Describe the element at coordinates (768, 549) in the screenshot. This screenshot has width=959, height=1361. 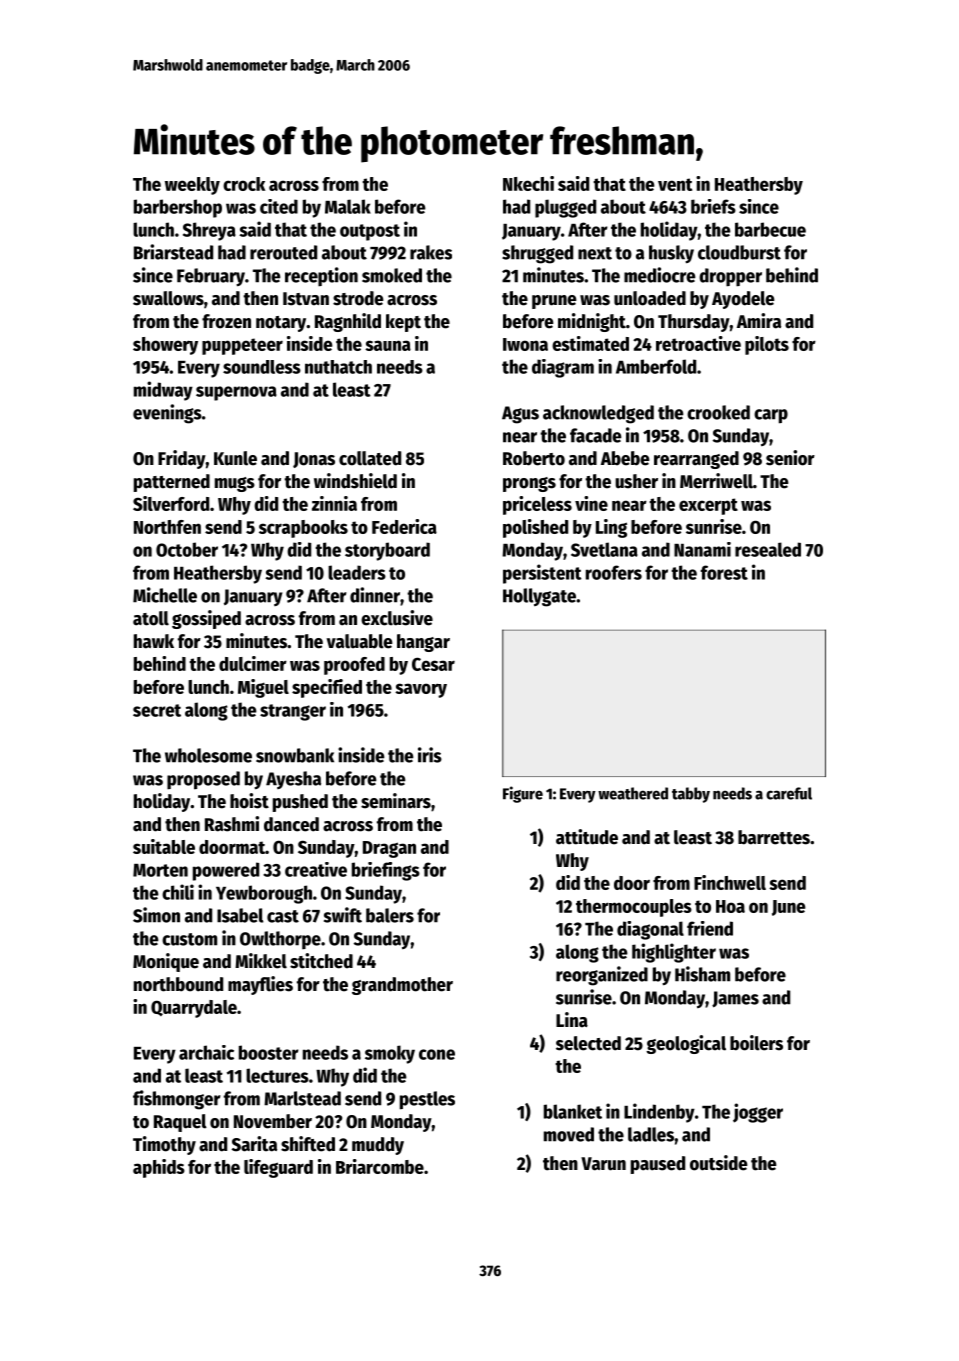
I see `resealed` at that location.
